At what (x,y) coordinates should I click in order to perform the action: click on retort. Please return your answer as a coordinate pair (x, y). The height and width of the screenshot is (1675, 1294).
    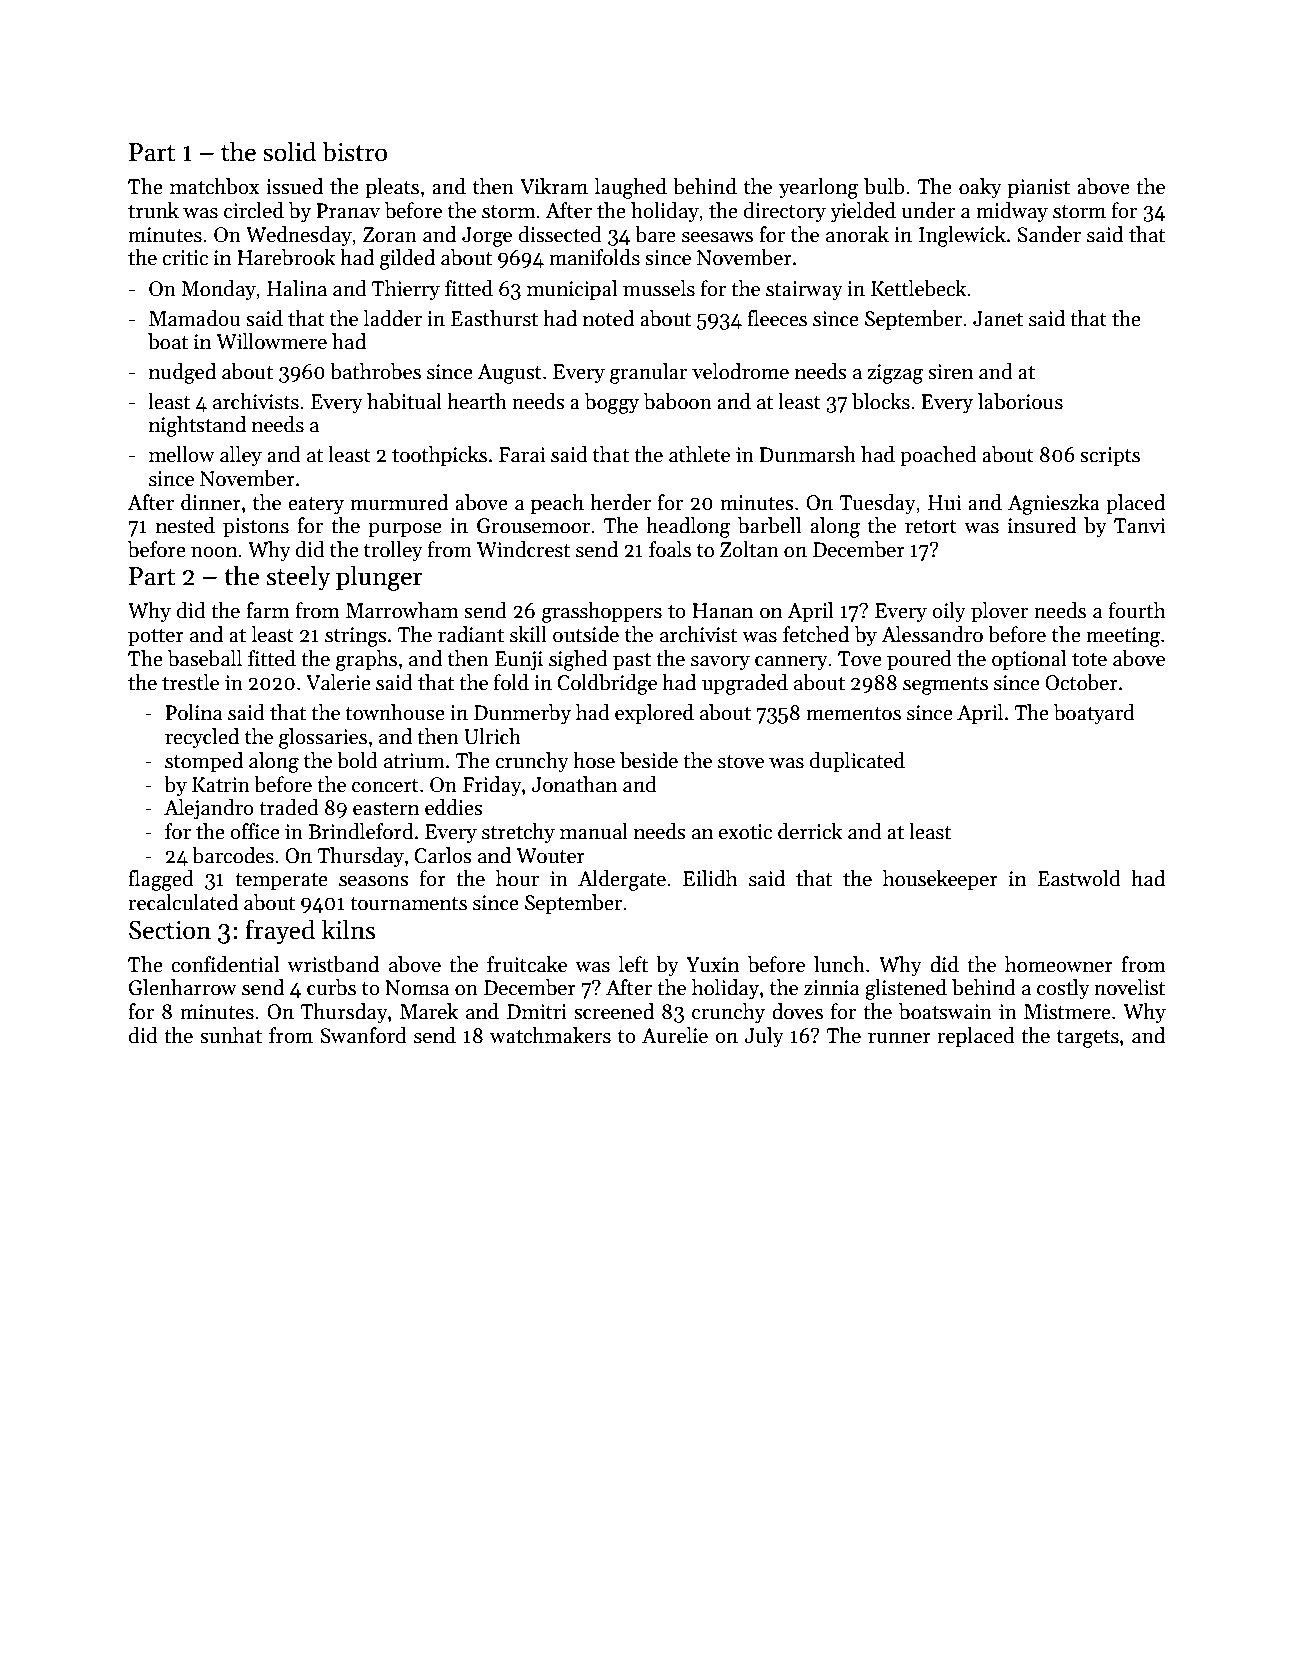
    Looking at the image, I should click on (931, 527).
